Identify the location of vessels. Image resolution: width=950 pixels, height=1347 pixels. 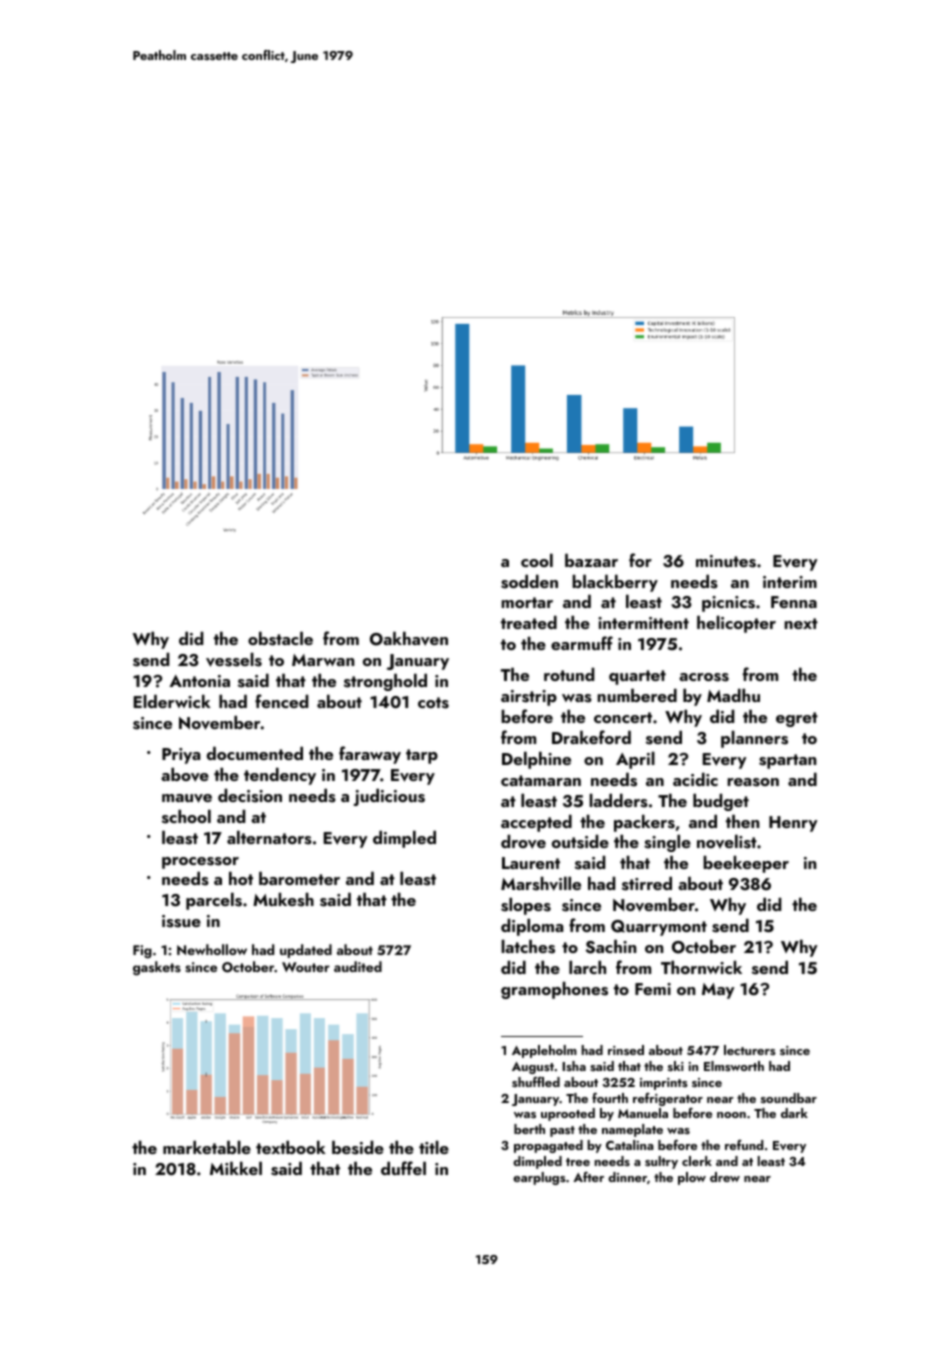
(234, 659).
